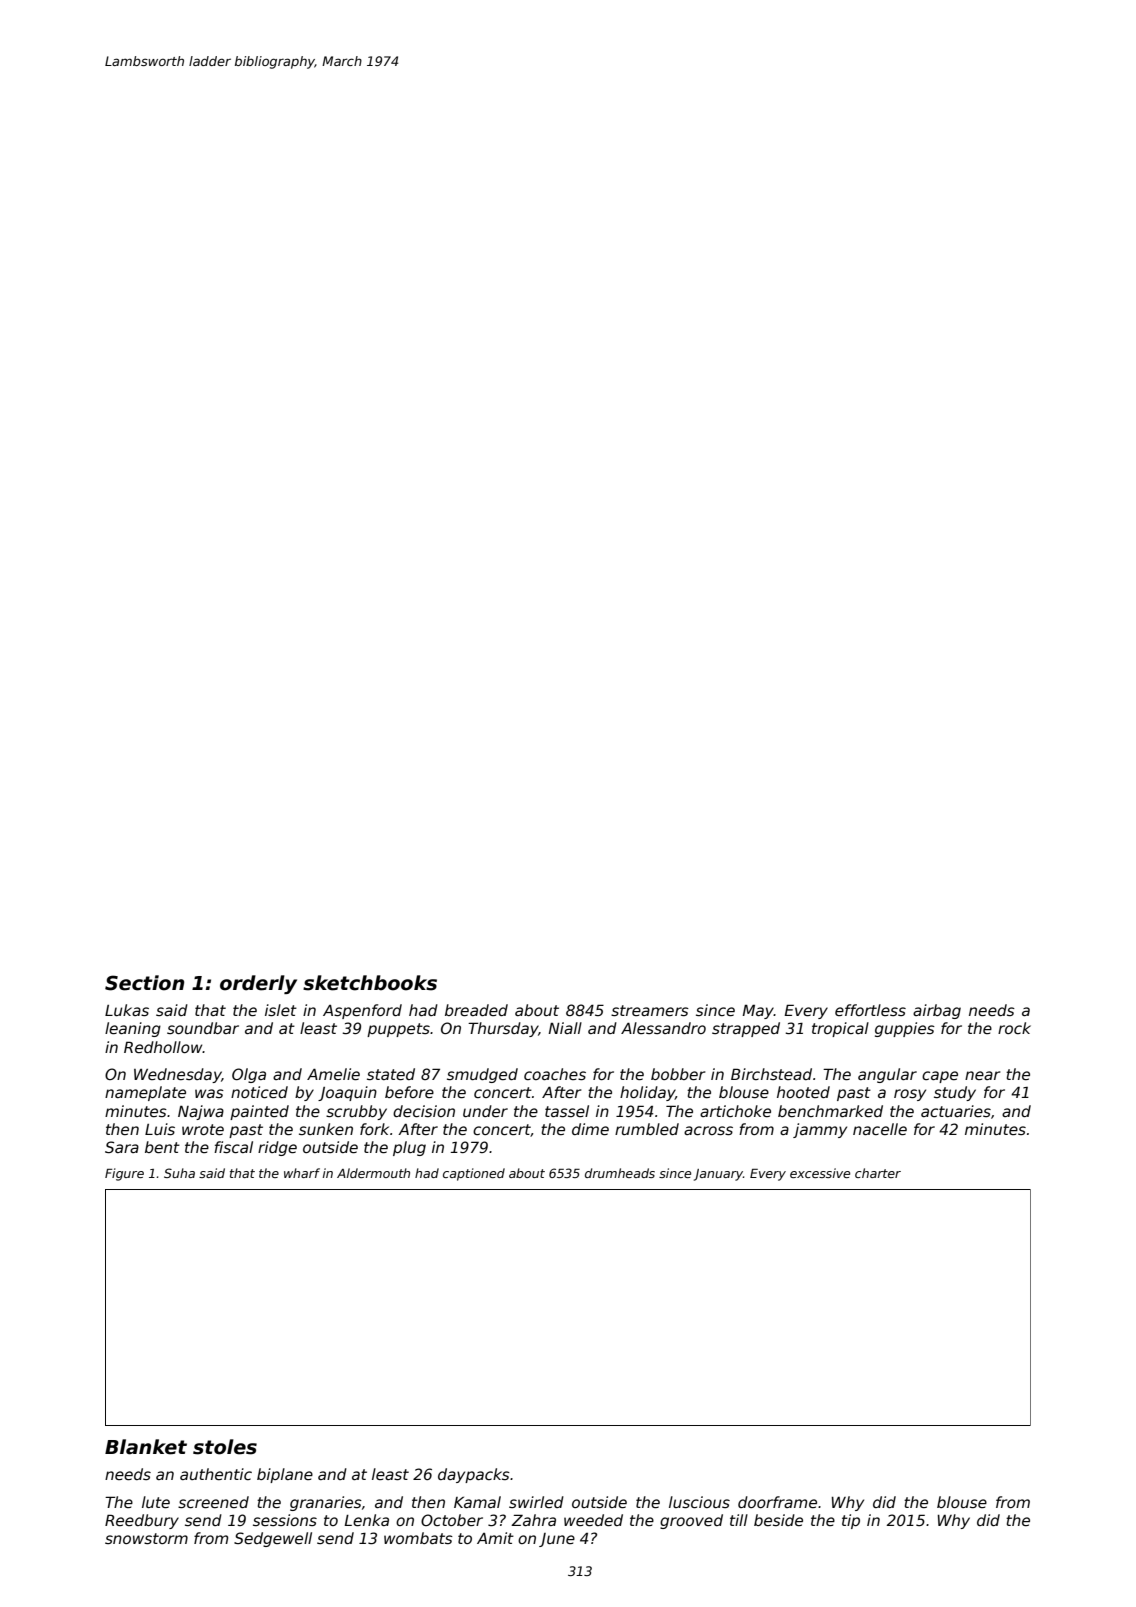 The width and height of the page is (1136, 1607). I want to click on daypacks, so click(474, 1475).
